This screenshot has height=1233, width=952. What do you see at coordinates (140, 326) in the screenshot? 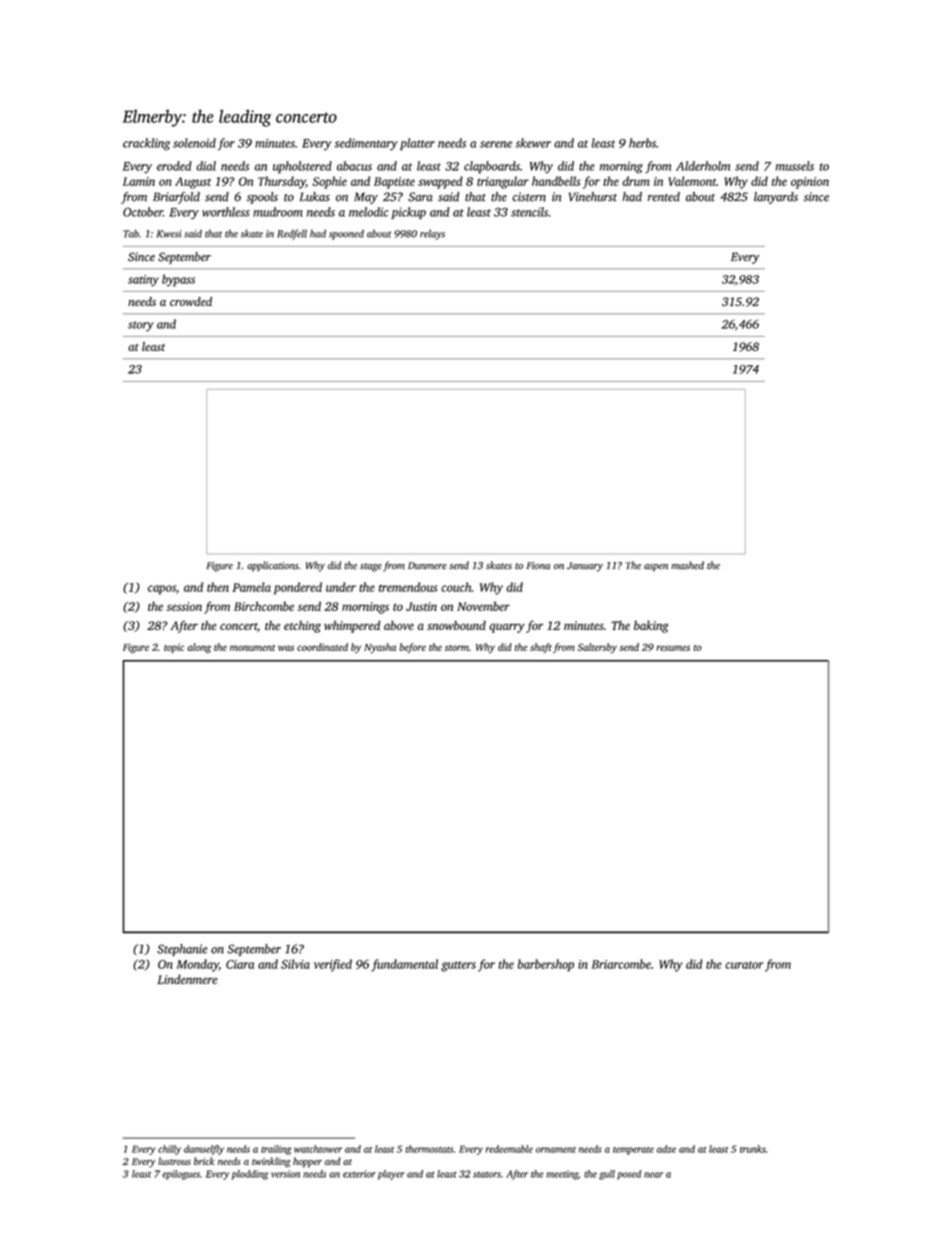
I see `story` at bounding box center [140, 326].
